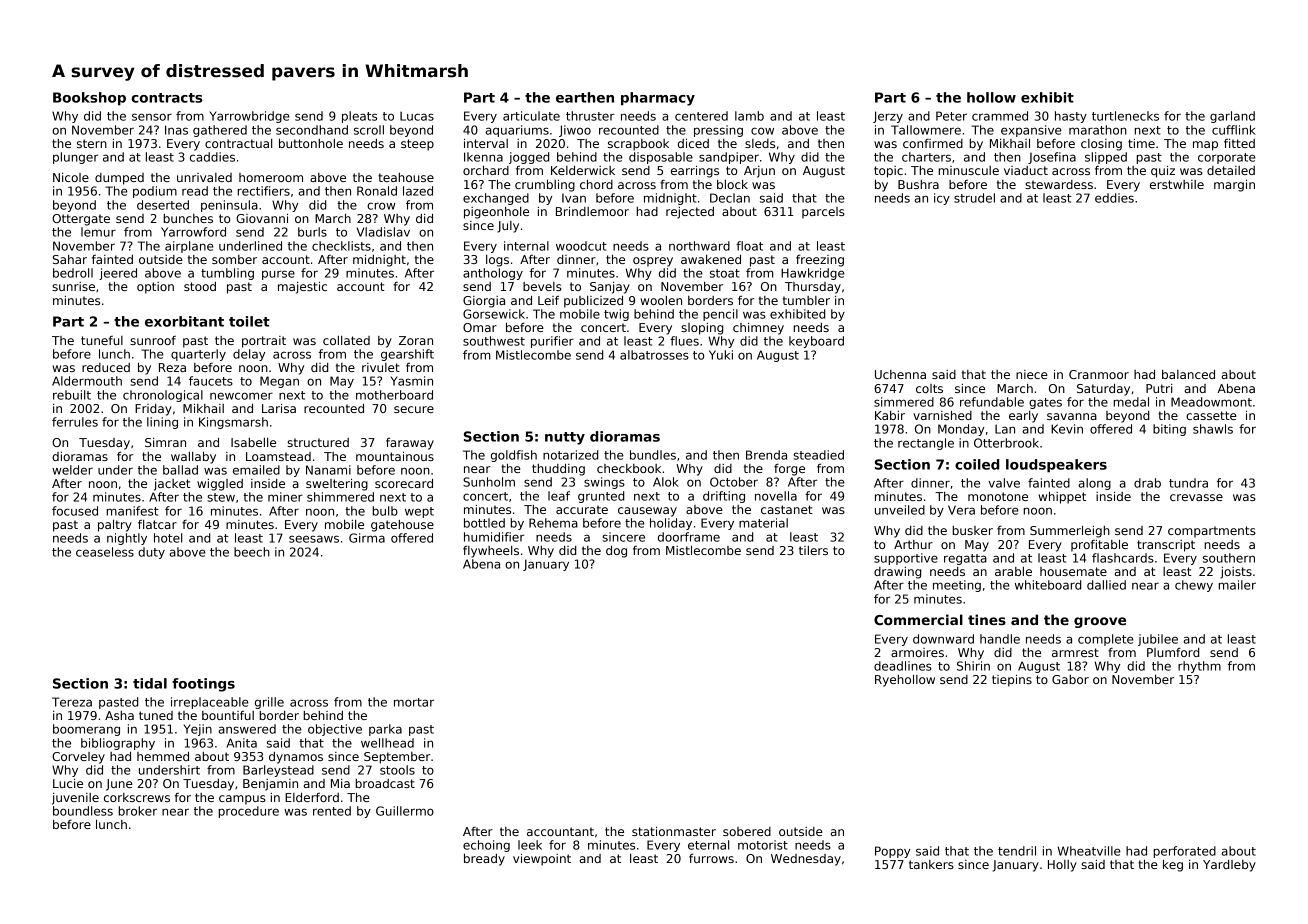  What do you see at coordinates (1213, 429) in the screenshot?
I see `shawls` at bounding box center [1213, 429].
